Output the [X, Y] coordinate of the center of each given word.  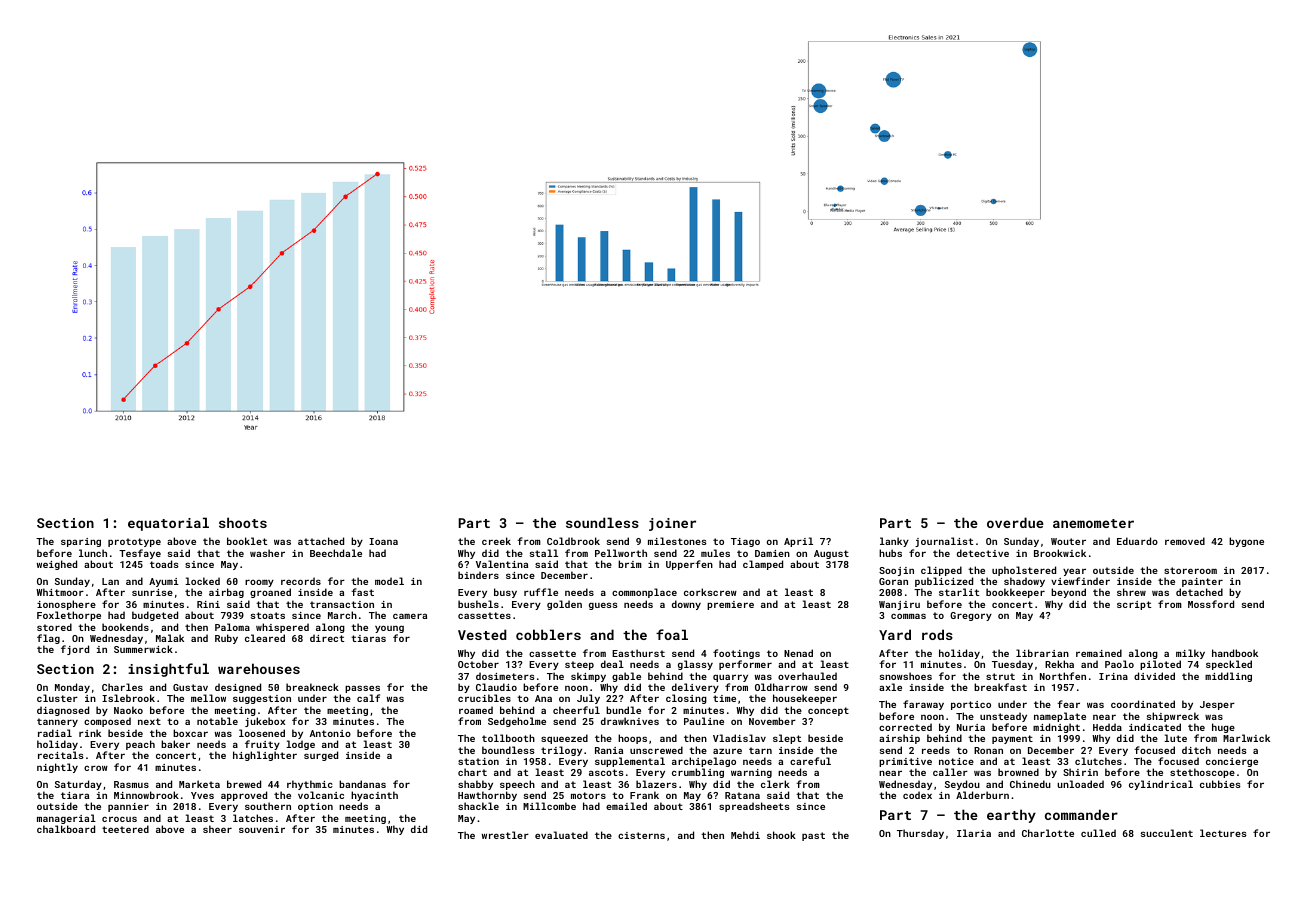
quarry [730, 678]
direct [327, 638]
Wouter [1068, 541]
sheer [217, 829]
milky [1190, 655]
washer [267, 553]
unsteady [1003, 717]
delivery [695, 689]
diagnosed [63, 711]
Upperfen [689, 565]
